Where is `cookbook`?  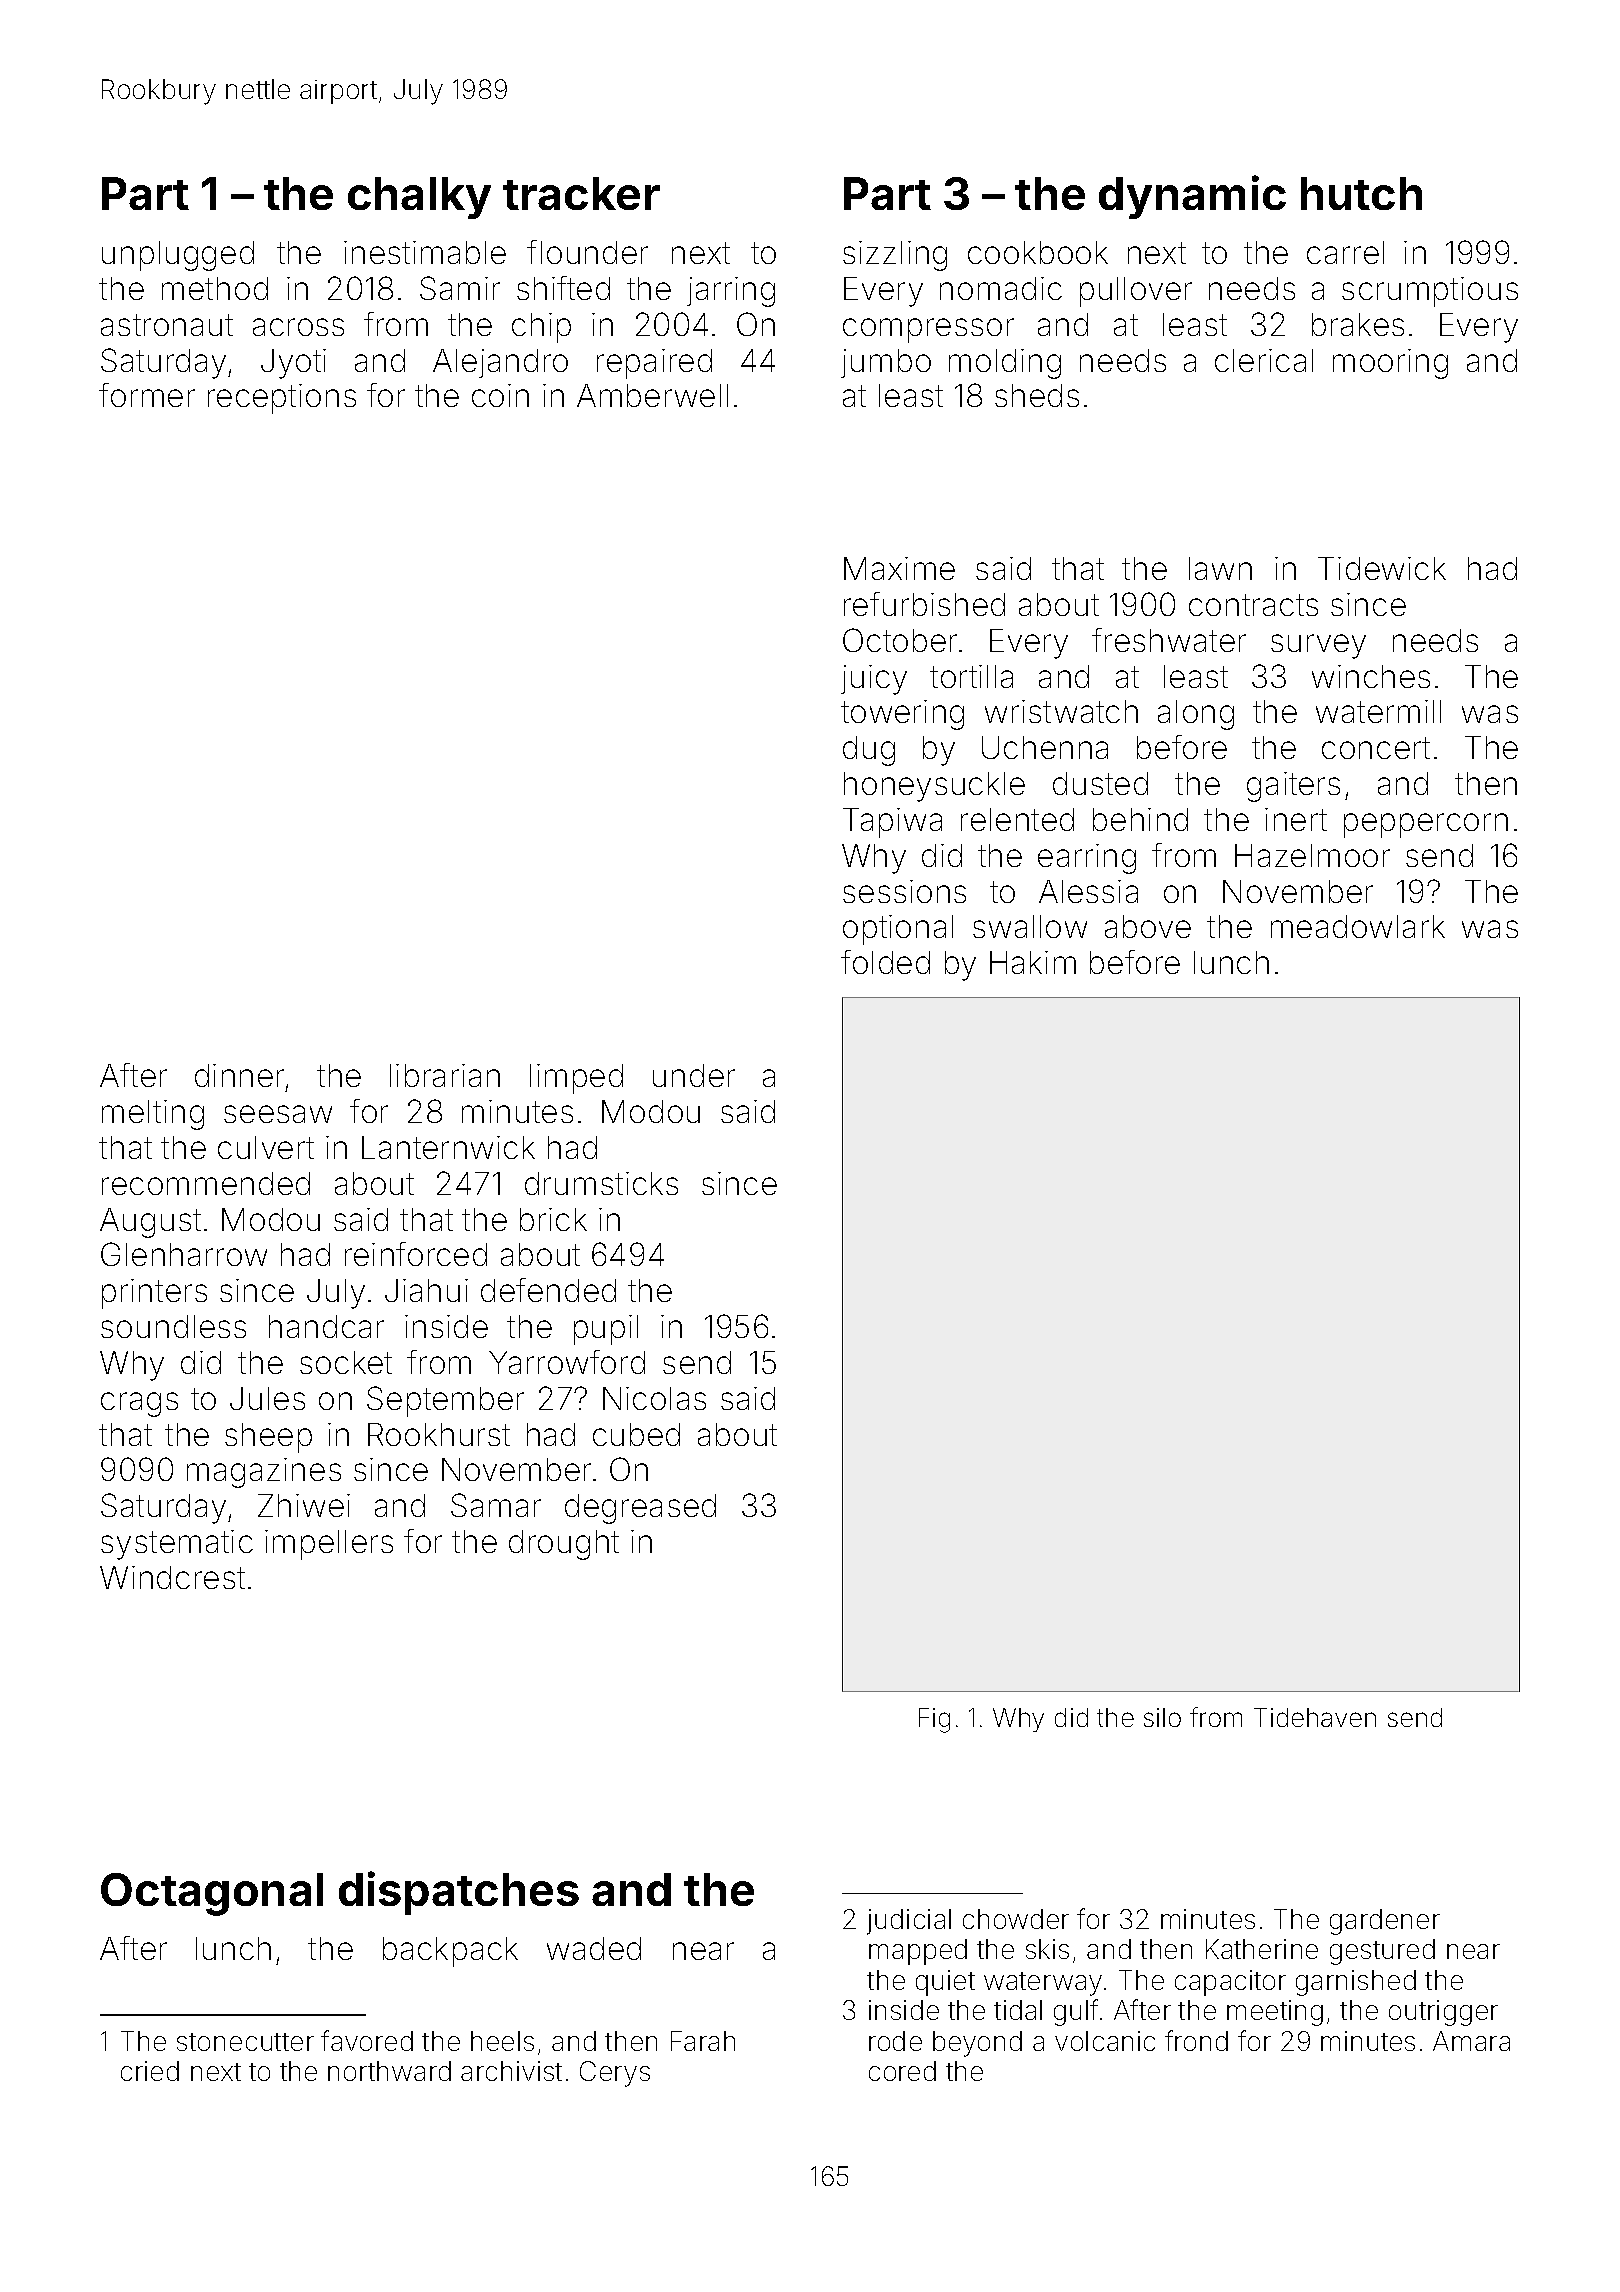 cookbook is located at coordinates (1038, 252).
